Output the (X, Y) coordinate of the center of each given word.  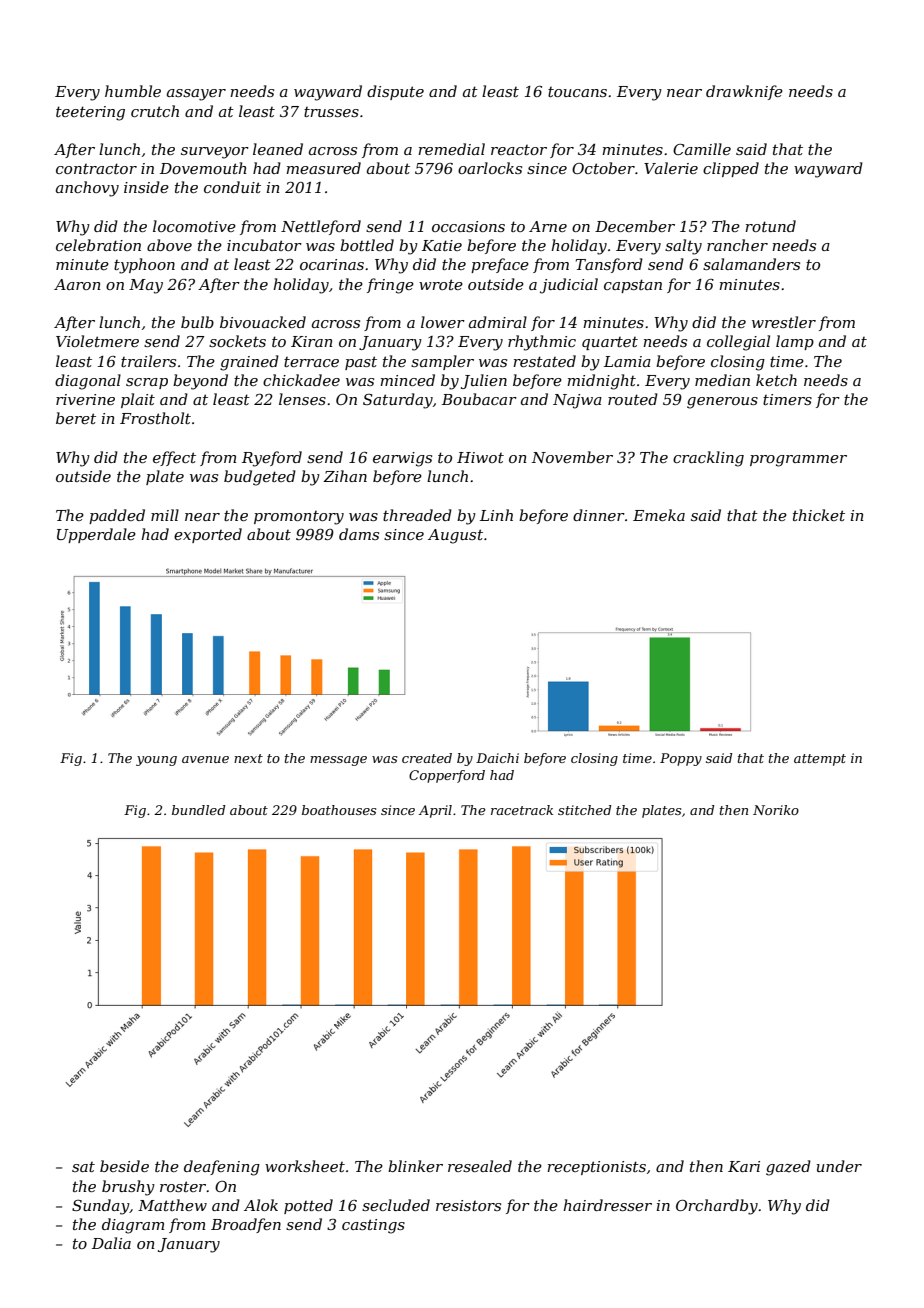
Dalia (111, 1243)
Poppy (681, 759)
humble (133, 91)
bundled (198, 810)
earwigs (402, 459)
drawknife (744, 92)
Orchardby (717, 1207)
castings (373, 1226)
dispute (395, 92)
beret (76, 418)
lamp (795, 342)
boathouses (339, 810)
